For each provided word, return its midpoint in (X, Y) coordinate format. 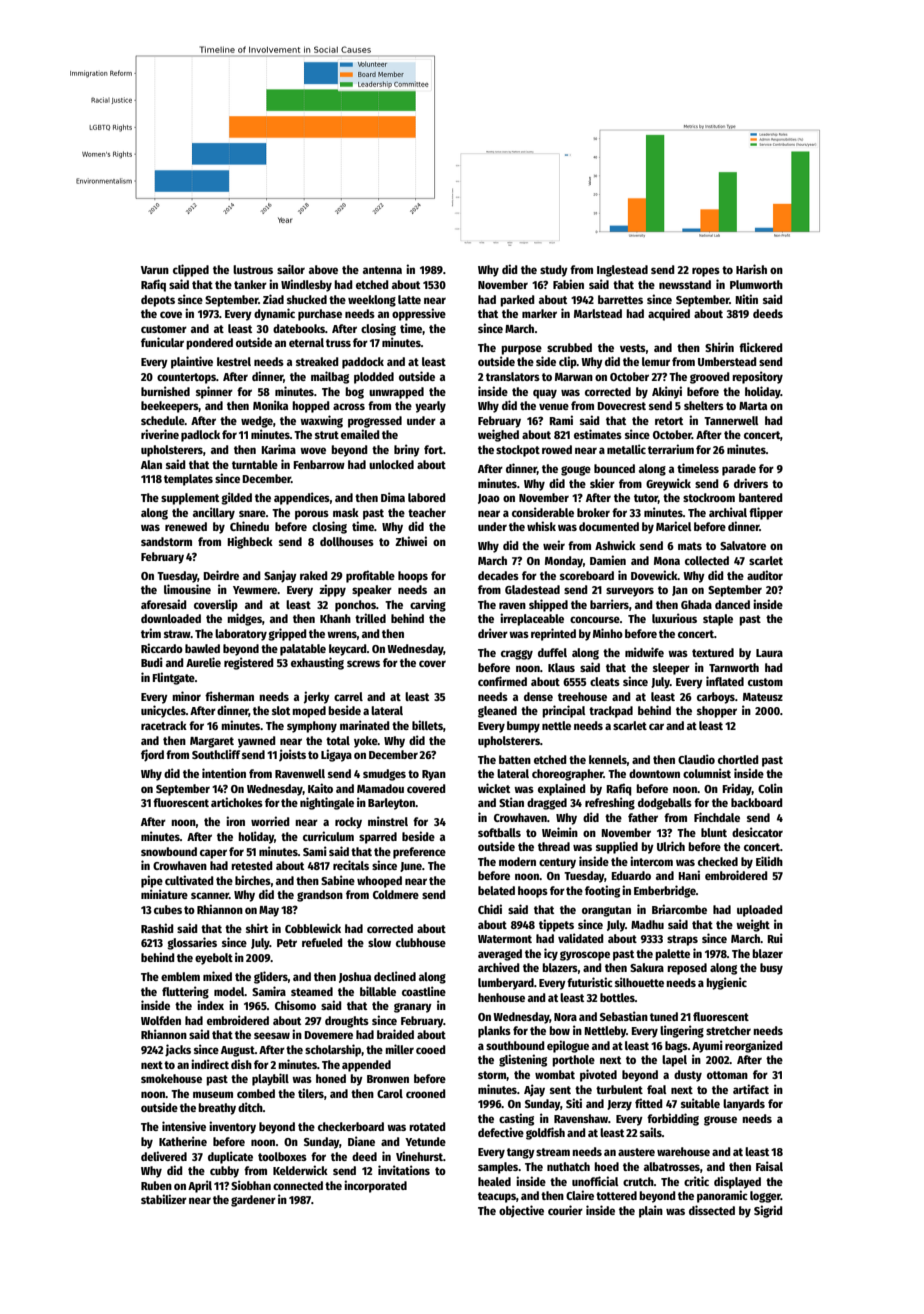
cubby (224, 1172)
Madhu (647, 924)
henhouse (501, 997)
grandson (320, 896)
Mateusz (763, 697)
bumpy (523, 727)
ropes (706, 272)
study (554, 271)
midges (244, 619)
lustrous (253, 269)
